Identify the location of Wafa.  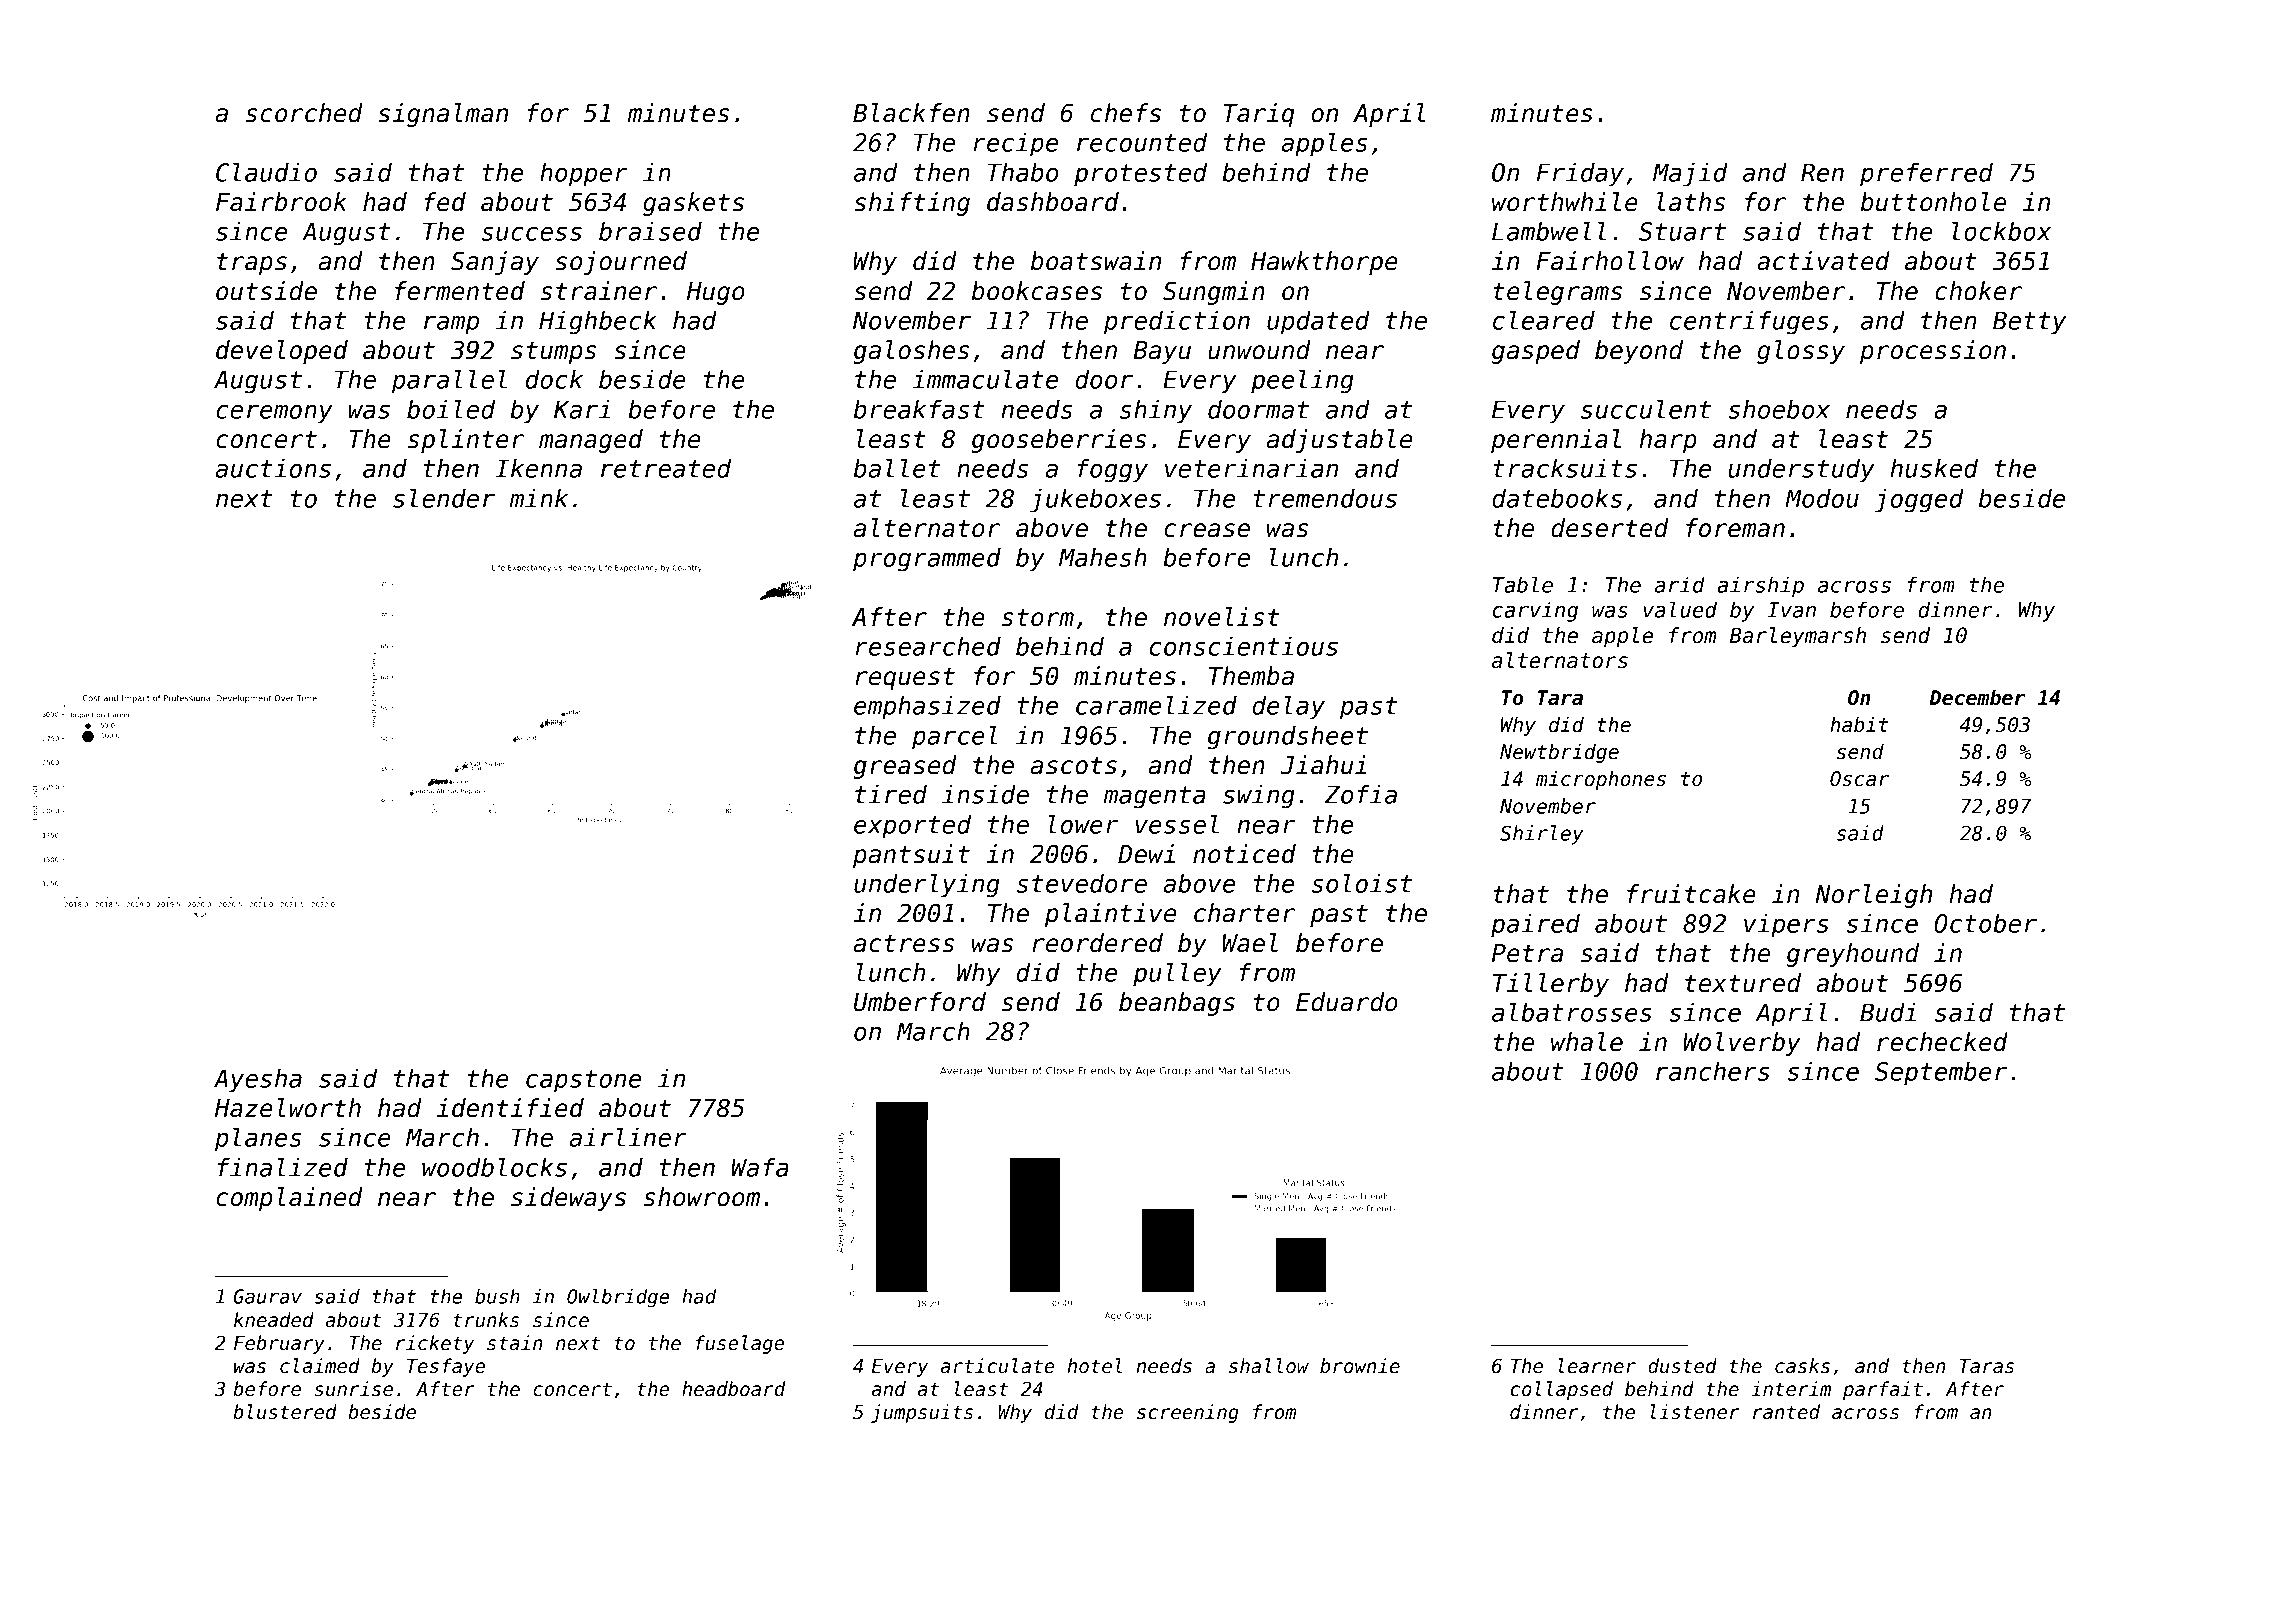
(760, 1167).
